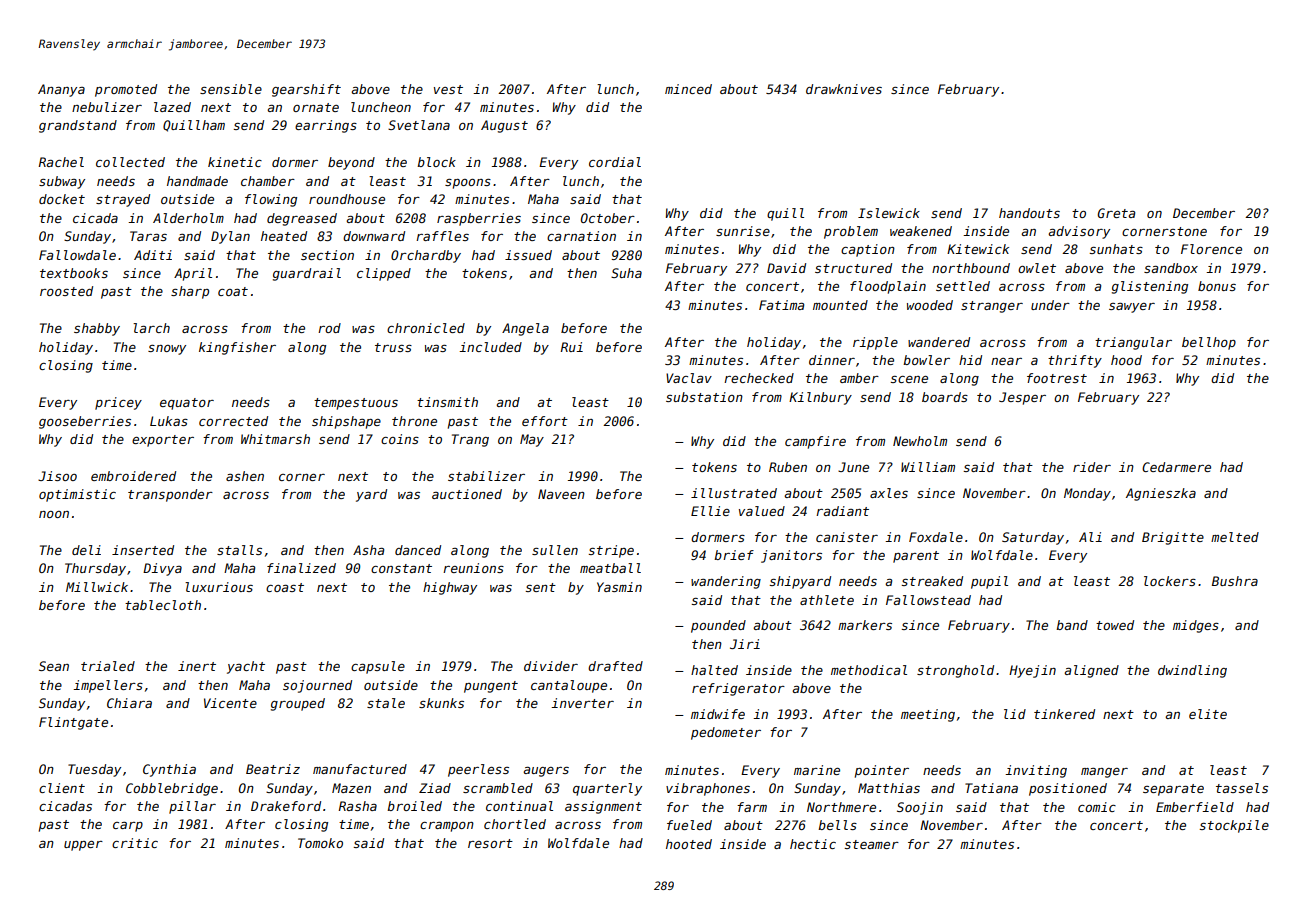 This page has height=924, width=1308. What do you see at coordinates (844, 89) in the page?
I see `drawknives` at bounding box center [844, 89].
